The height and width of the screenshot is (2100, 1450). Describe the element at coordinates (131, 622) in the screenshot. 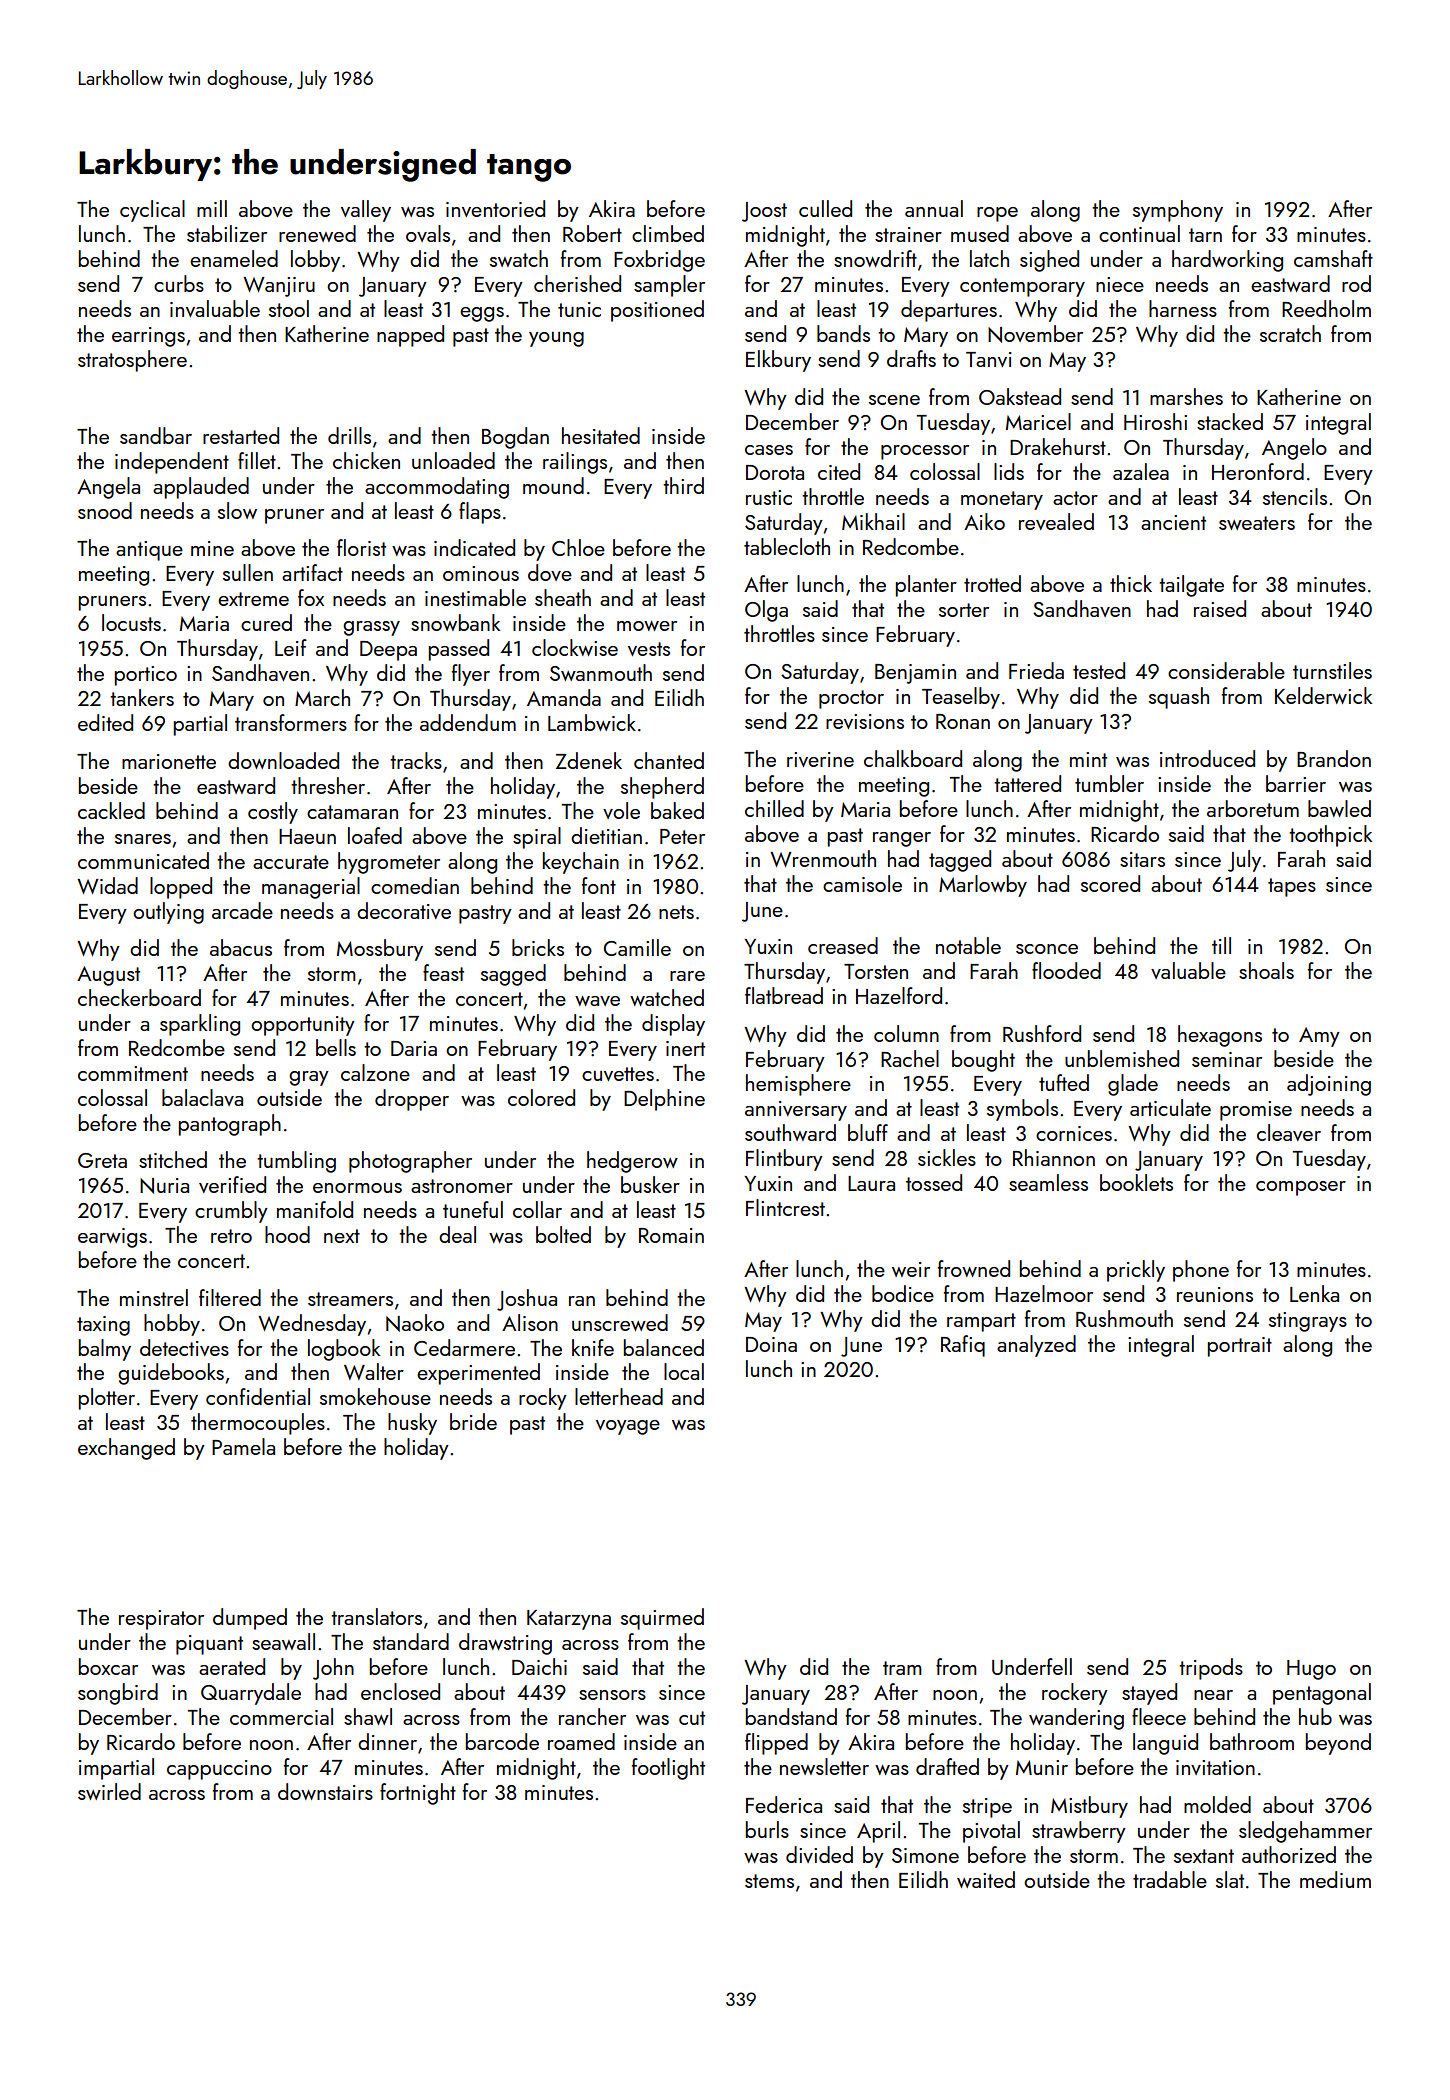

I see `locusts` at that location.
